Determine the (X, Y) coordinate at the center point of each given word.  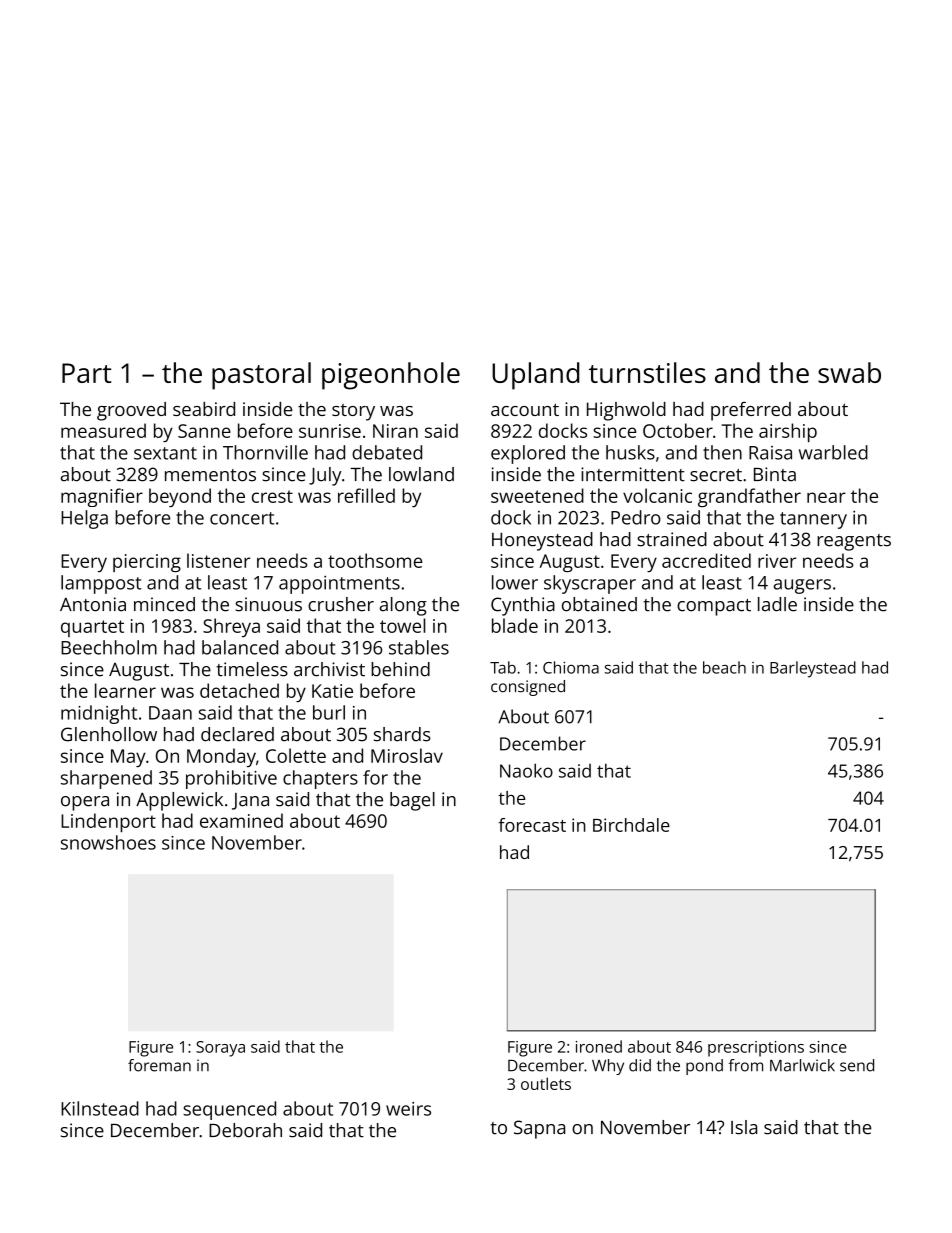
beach (724, 667)
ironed (599, 1046)
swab (849, 372)
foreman (159, 1065)
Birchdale (631, 825)
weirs (408, 1109)
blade (515, 625)
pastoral (261, 376)
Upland (535, 376)
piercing (147, 563)
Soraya (220, 1049)
